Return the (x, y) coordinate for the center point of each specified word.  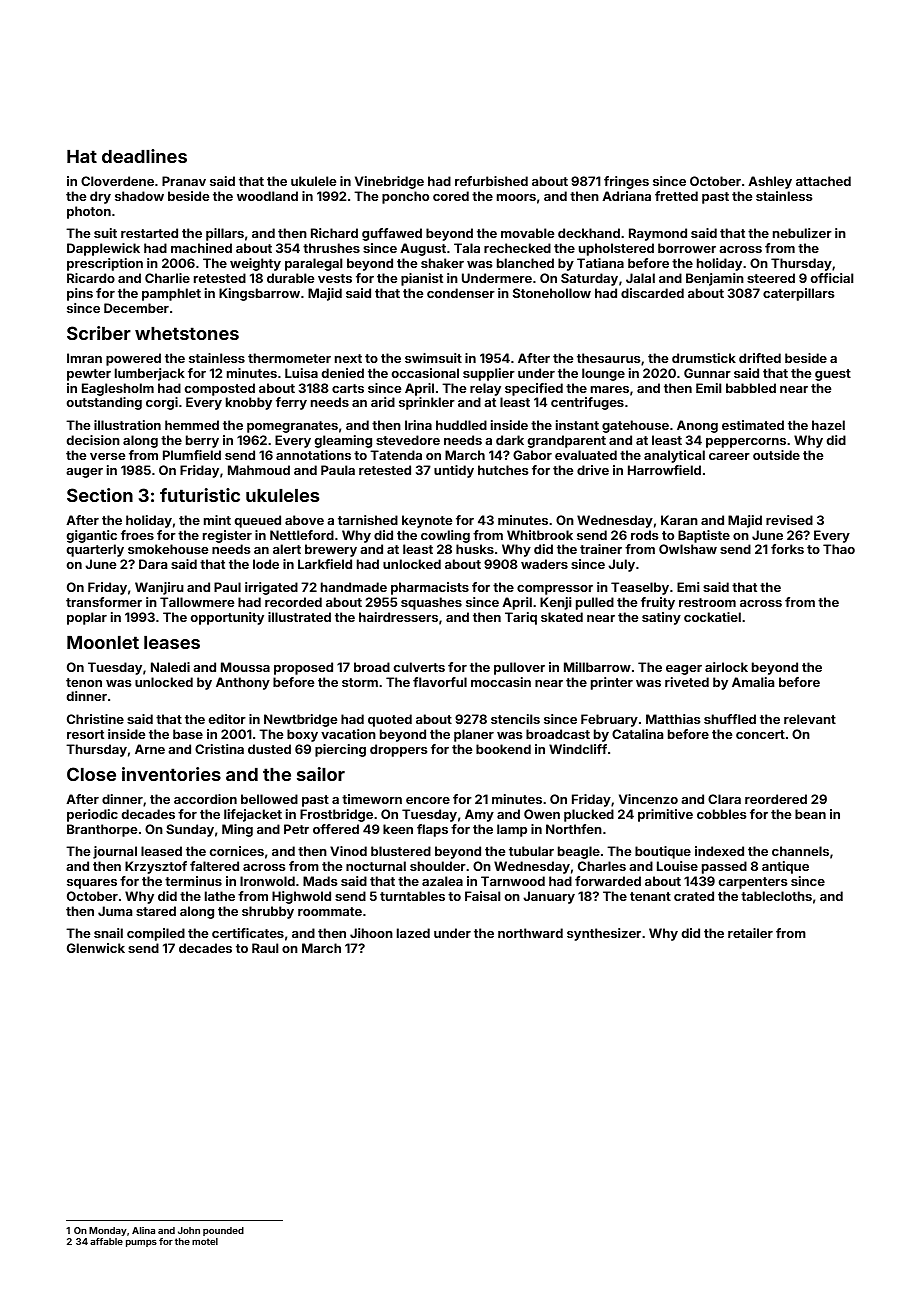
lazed (413, 933)
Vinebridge (389, 182)
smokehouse (168, 549)
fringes (626, 182)
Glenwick (96, 948)
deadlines (144, 156)
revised (789, 520)
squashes (431, 603)
